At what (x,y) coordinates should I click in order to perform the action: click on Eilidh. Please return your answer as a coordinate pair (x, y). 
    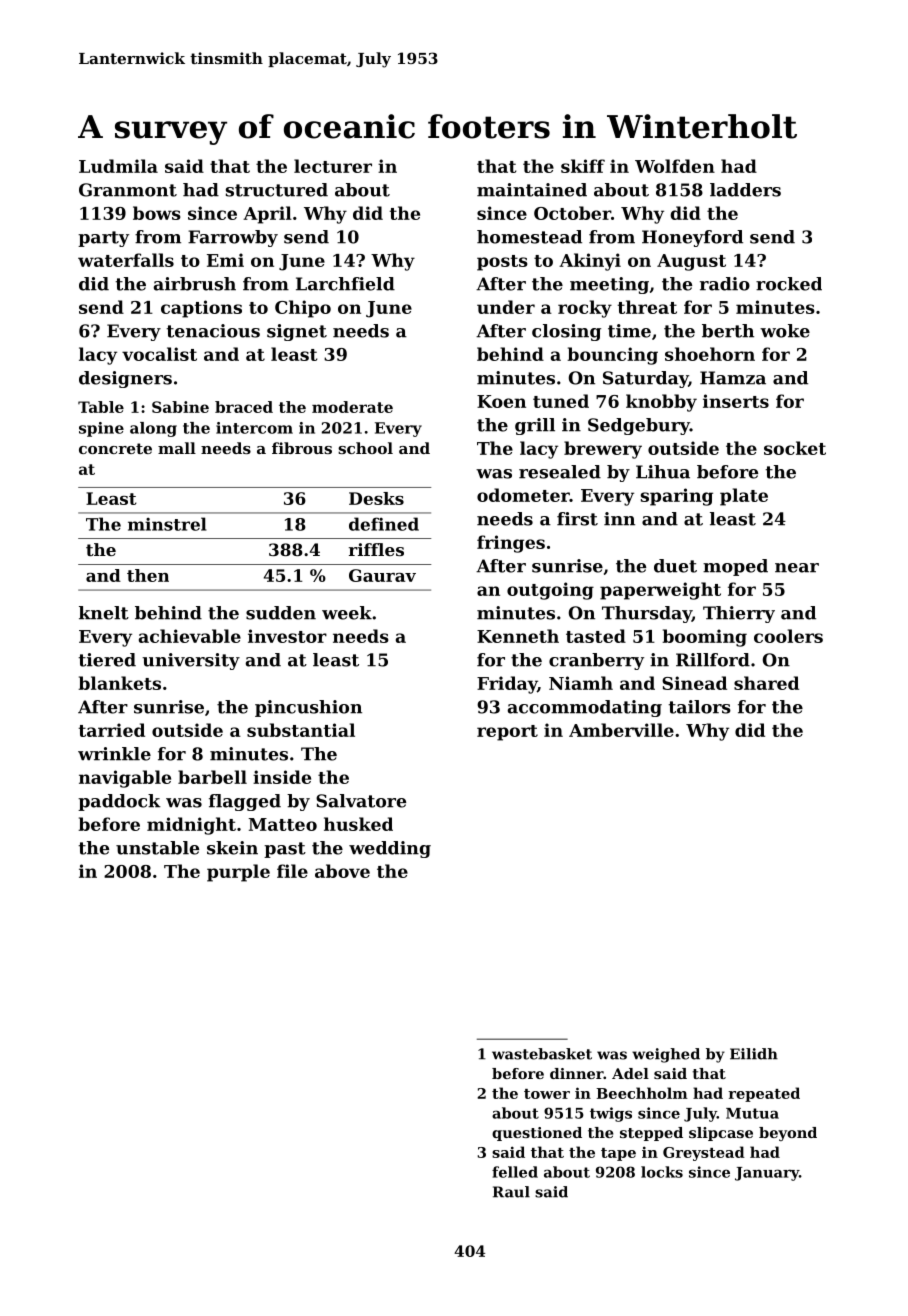
    Looking at the image, I should click on (754, 1054).
